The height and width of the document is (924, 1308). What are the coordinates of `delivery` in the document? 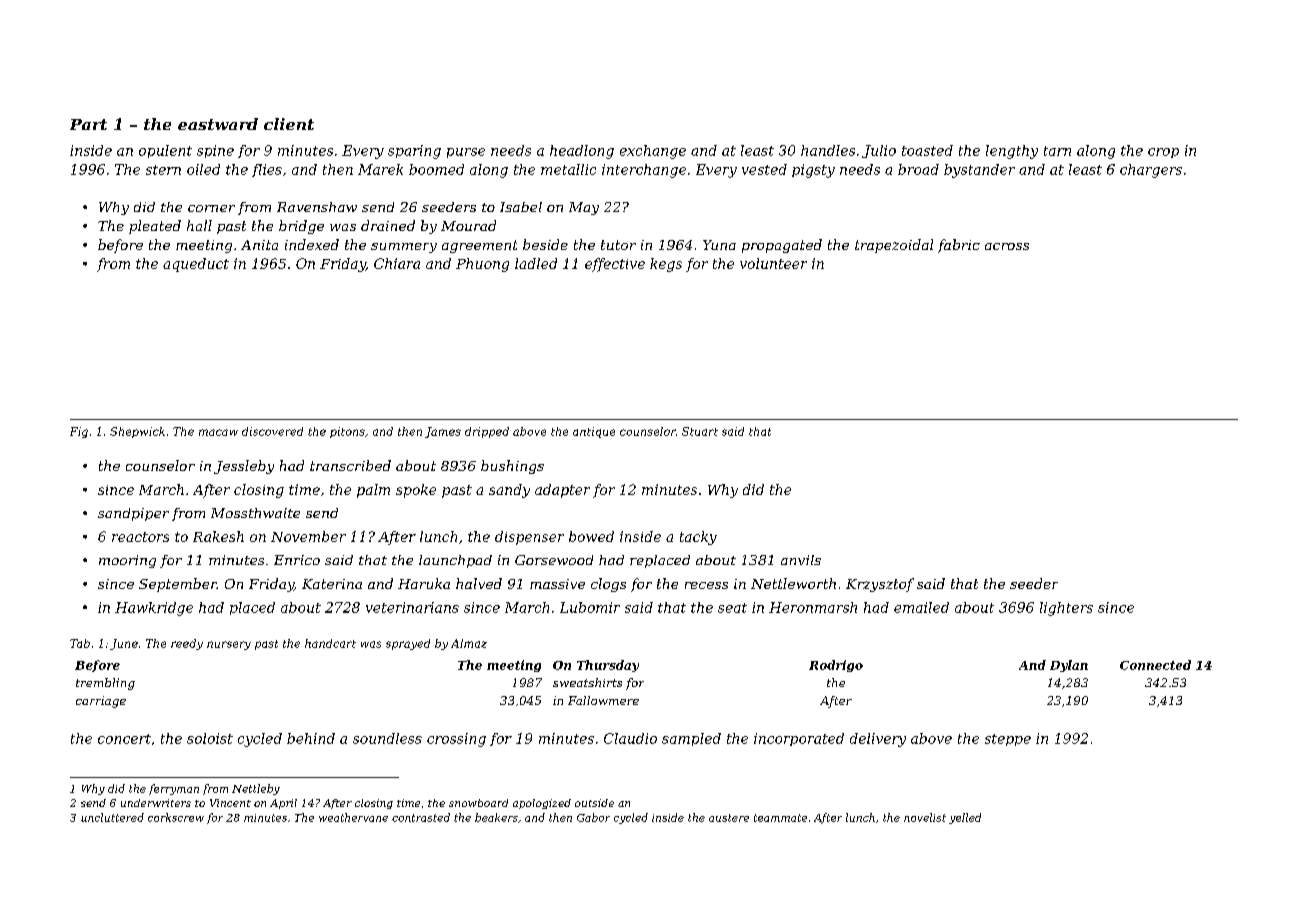 It's located at (878, 740).
